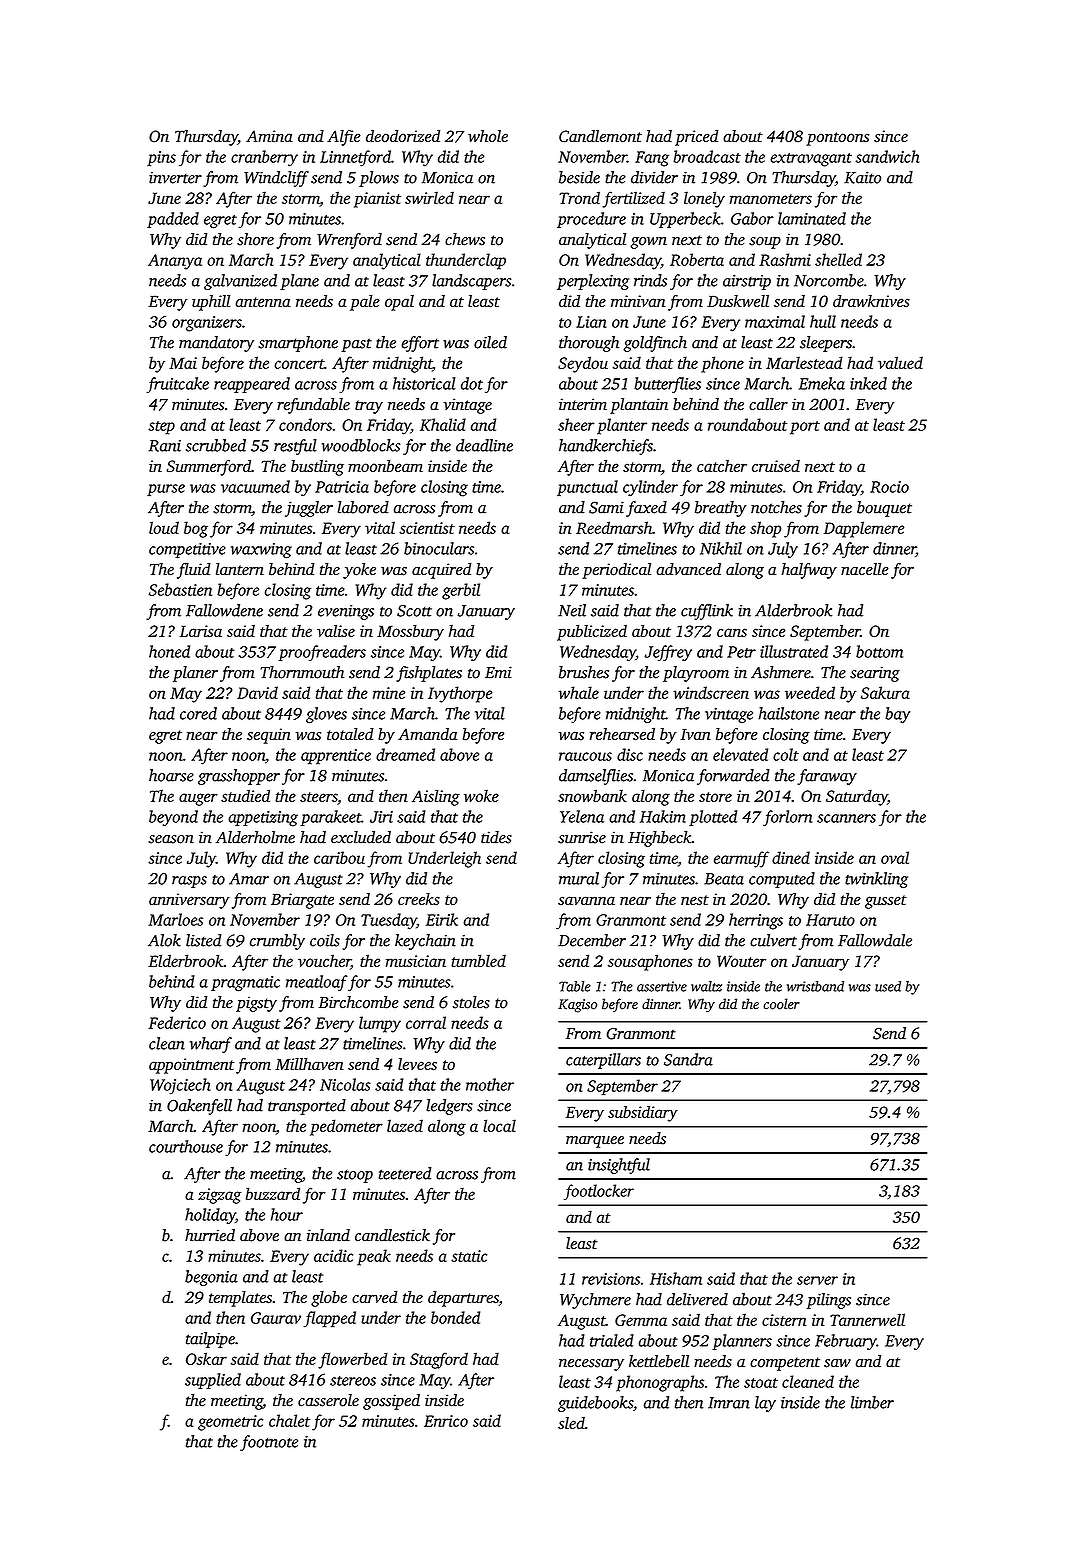  I want to click on extravagant, so click(811, 160).
